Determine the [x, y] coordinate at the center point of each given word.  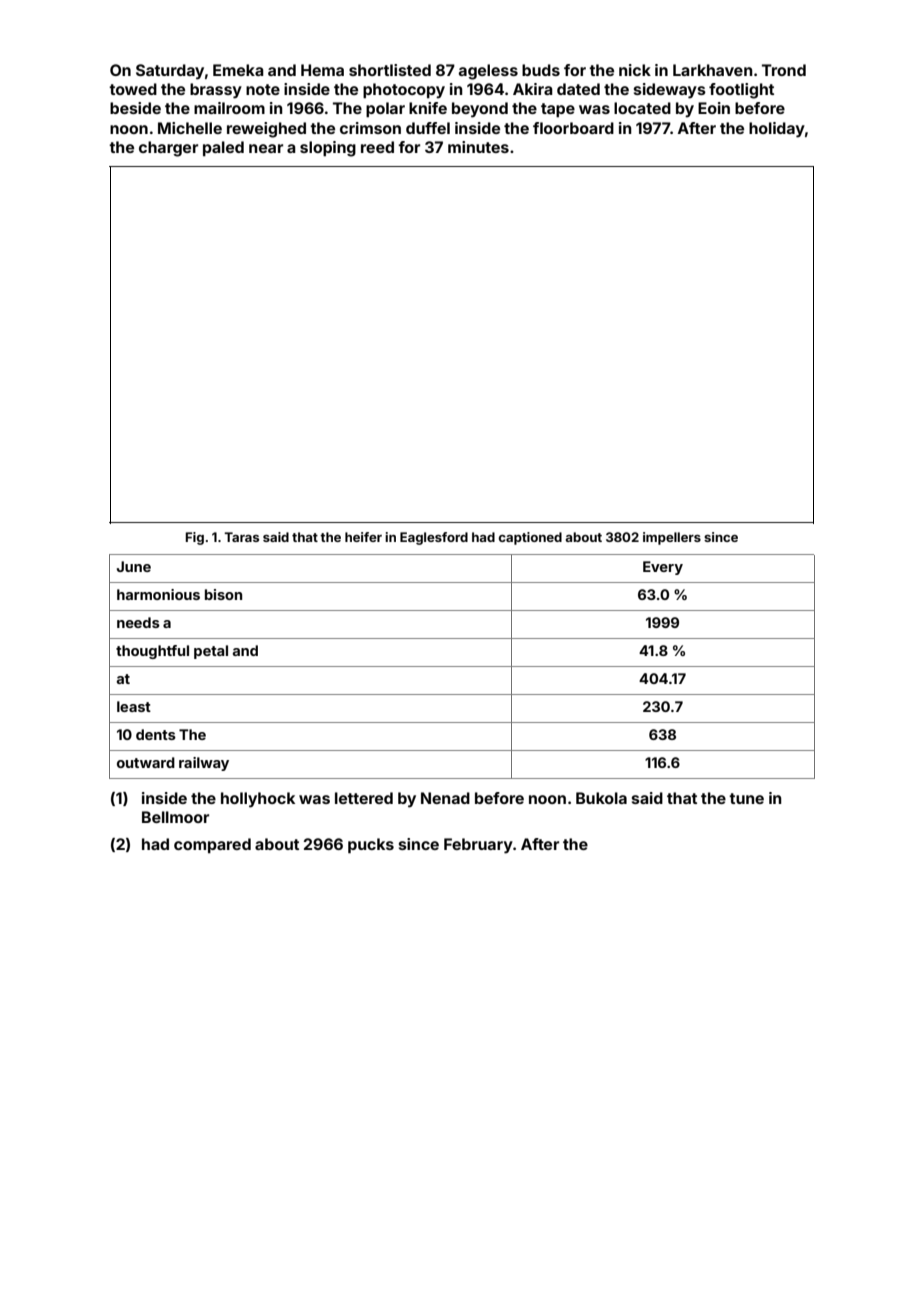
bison [223, 594]
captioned [530, 538]
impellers [672, 538]
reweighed [266, 130]
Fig [195, 538]
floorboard [573, 128]
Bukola [601, 798]
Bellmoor [175, 817]
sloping [328, 149]
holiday [777, 130]
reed [377, 147]
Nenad [445, 798]
